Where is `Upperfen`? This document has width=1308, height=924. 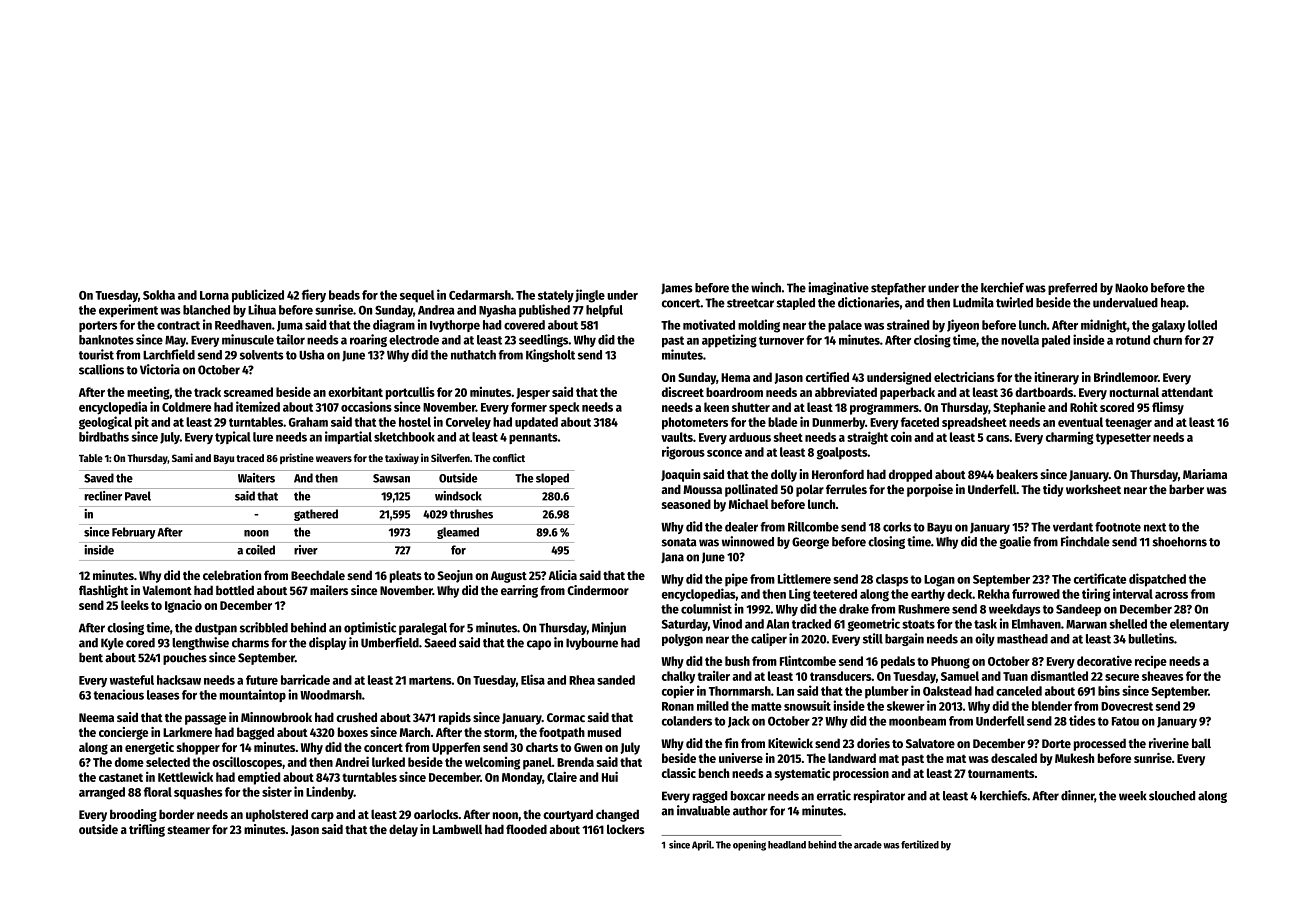
Upperfen is located at coordinates (456, 748).
